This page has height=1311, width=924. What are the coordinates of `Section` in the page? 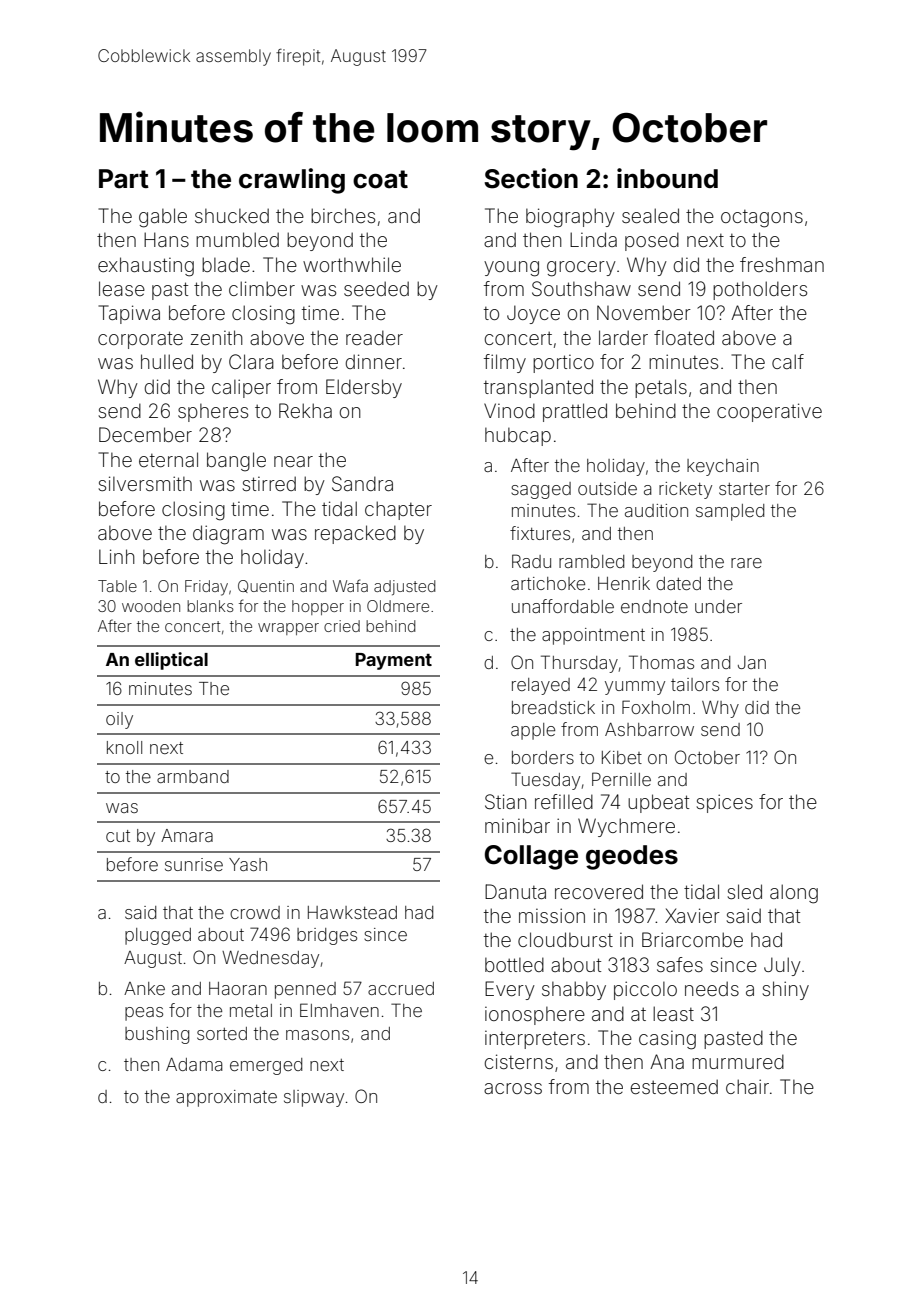 It's located at (531, 178).
